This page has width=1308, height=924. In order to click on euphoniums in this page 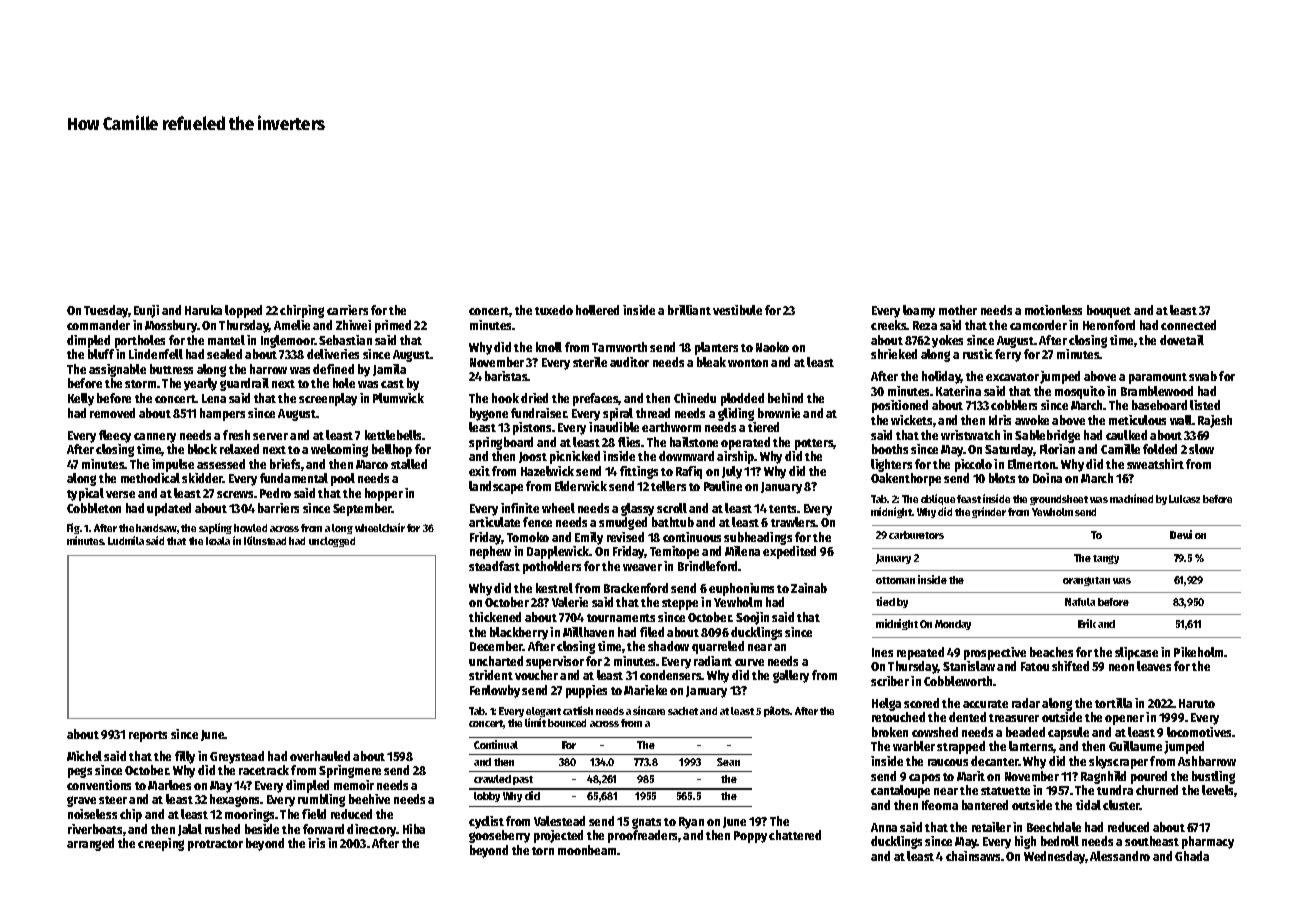, I will do `click(741, 589)`.
